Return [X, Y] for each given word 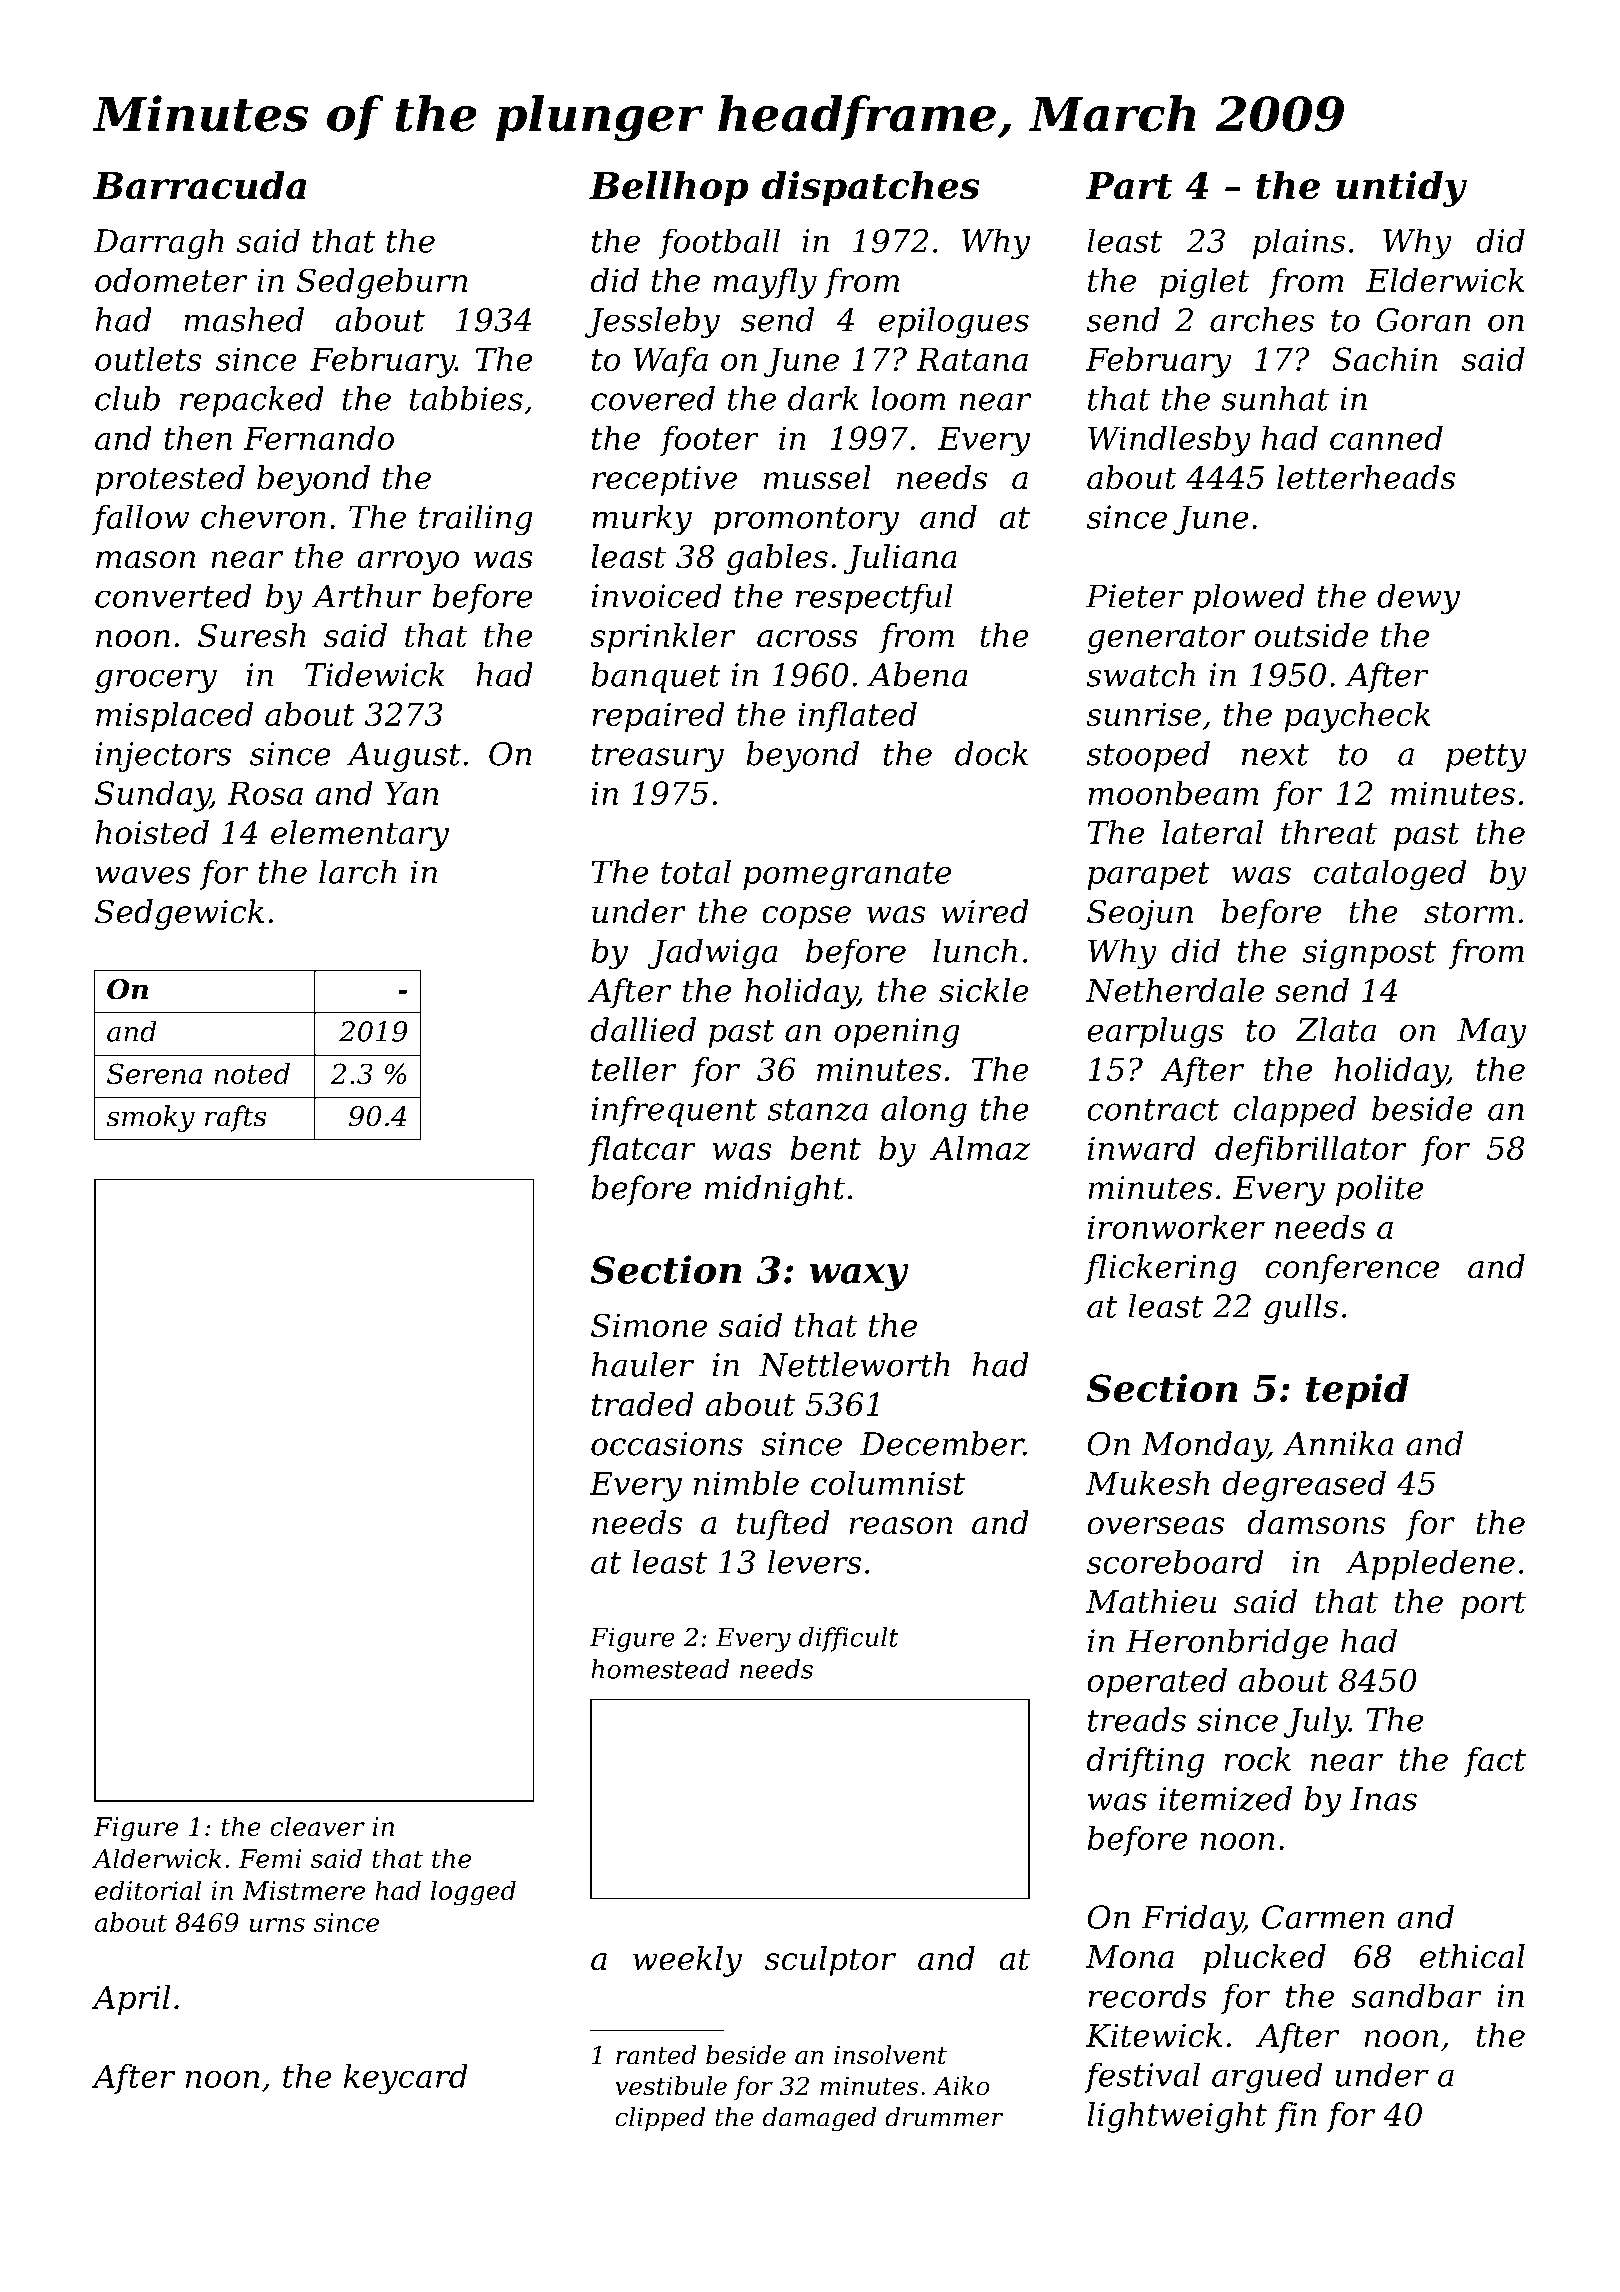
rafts [235, 1118]
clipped [660, 2119]
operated [1157, 1683]
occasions [667, 1444]
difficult [849, 1639]
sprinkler [662, 638]
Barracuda [200, 185]
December [942, 1443]
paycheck [1357, 717]
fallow [140, 519]
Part [1128, 186]
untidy [1401, 189]
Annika [1338, 1443]
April [131, 2000]
